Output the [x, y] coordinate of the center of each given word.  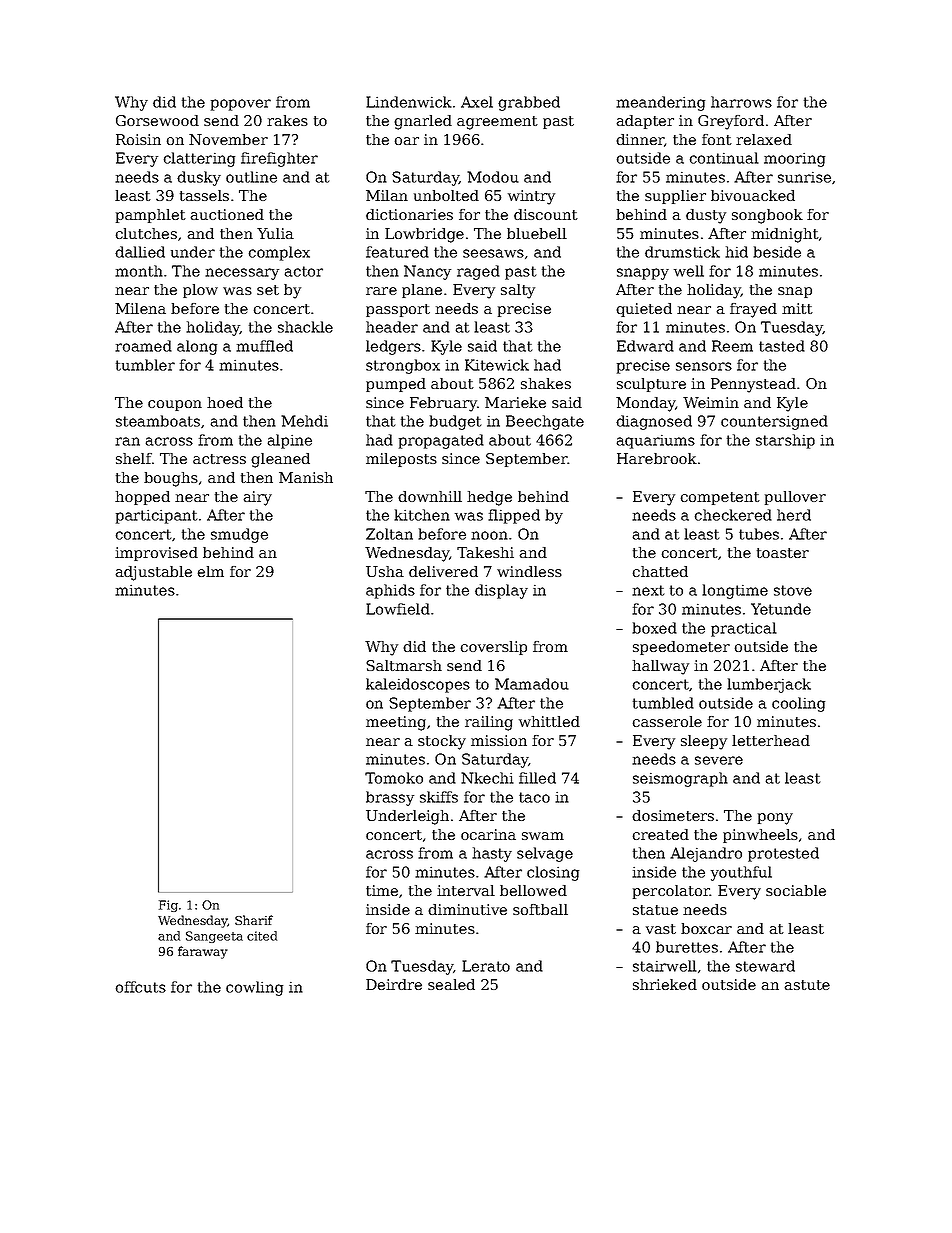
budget [455, 422]
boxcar [706, 928]
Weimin [711, 402]
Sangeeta [214, 937]
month [139, 271]
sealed [451, 984]
